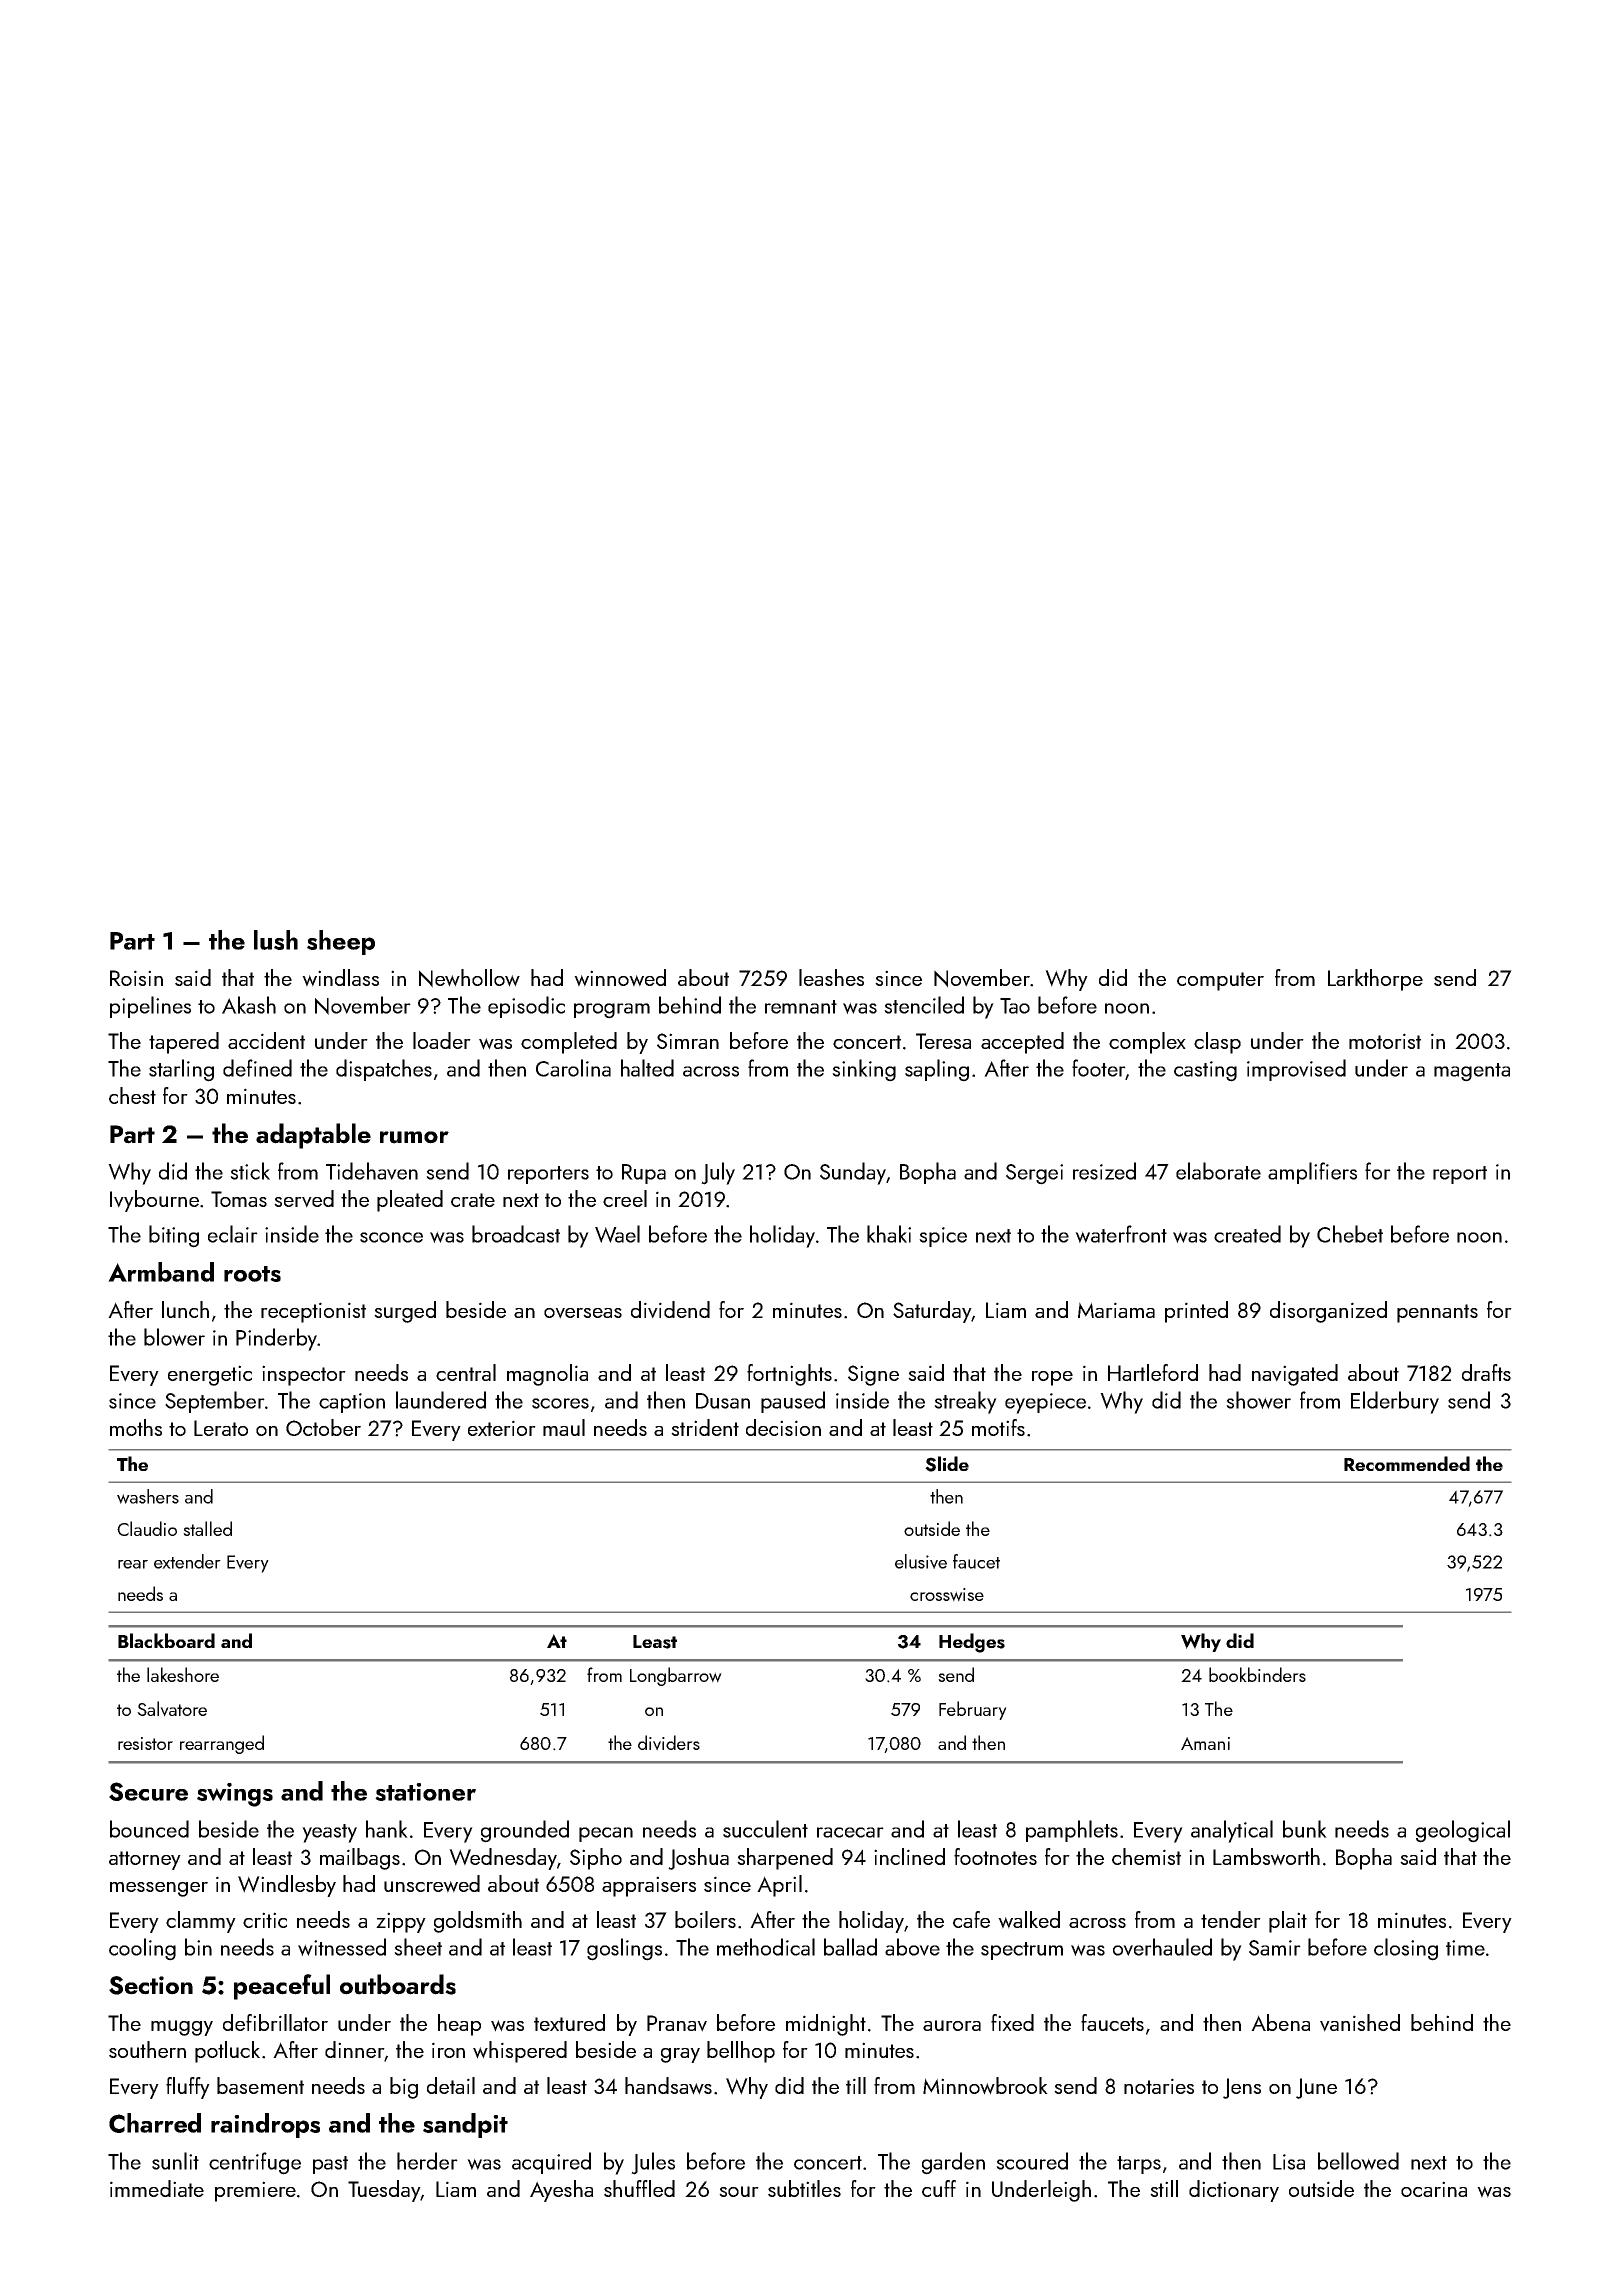 This screenshot has width=1620, height=2292. I want to click on sheep, so click(341, 942).
